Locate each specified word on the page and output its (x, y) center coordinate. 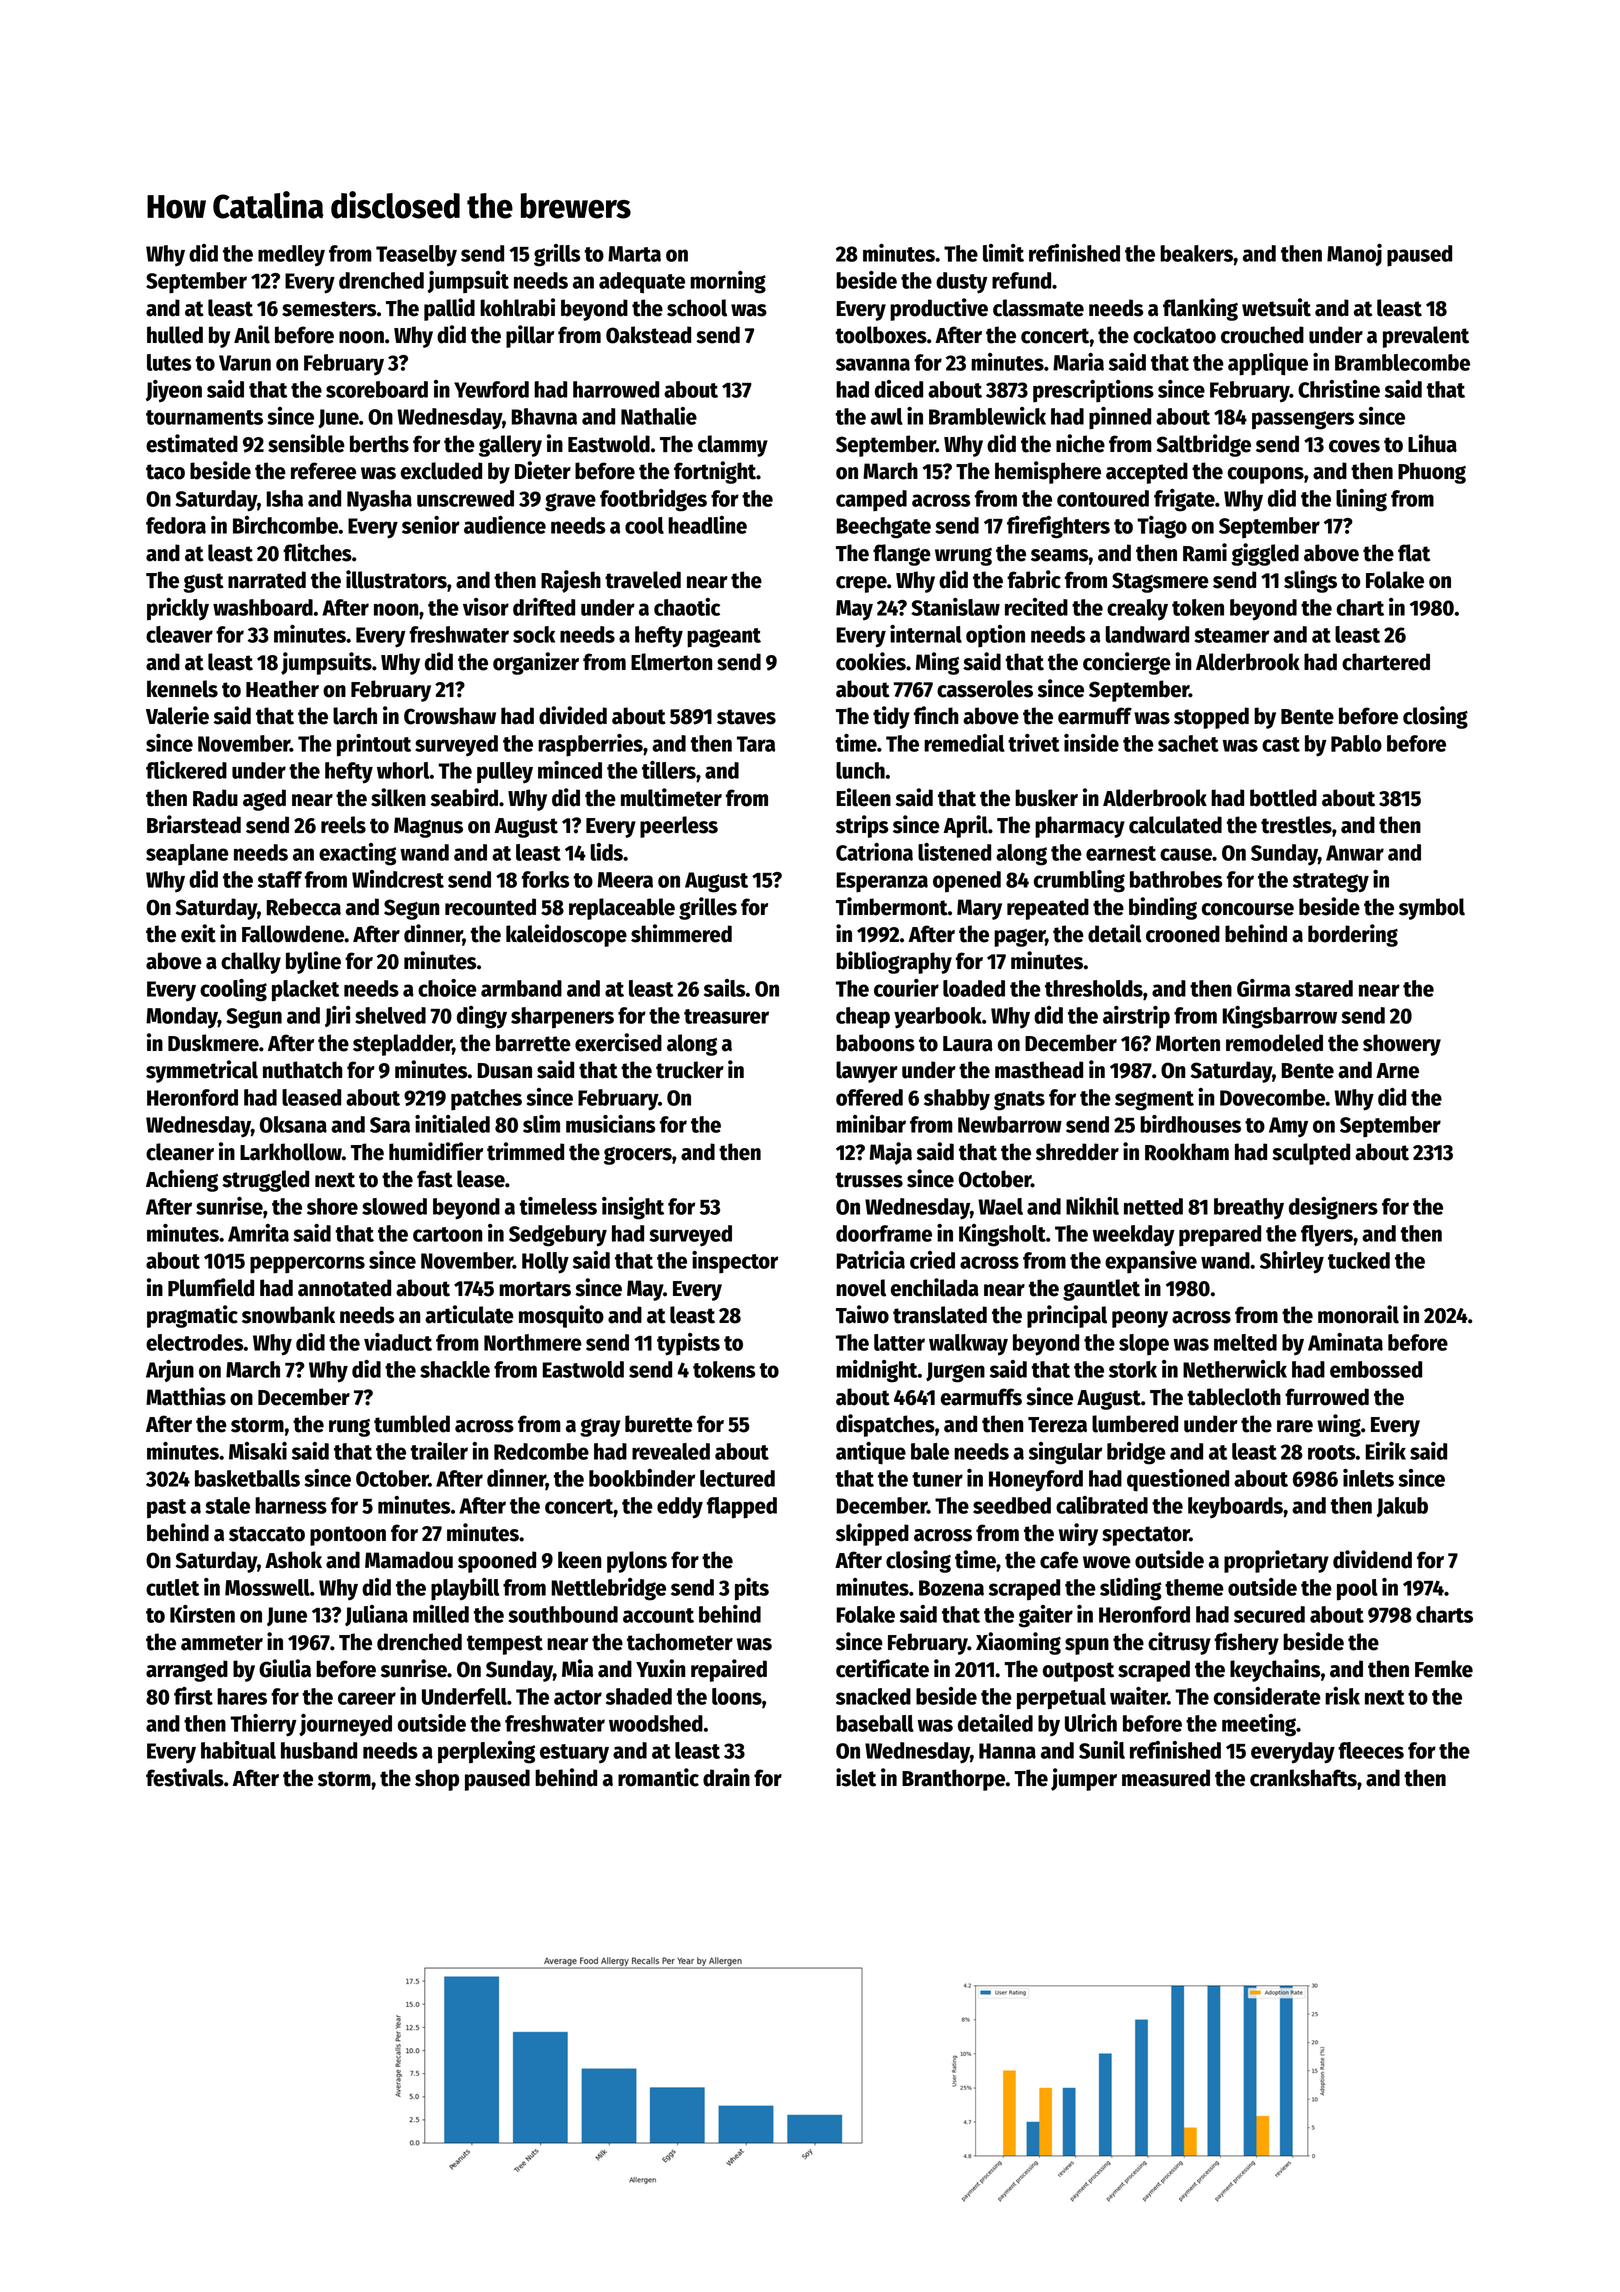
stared (1324, 988)
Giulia (285, 1668)
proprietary (1276, 1561)
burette (659, 1424)
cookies (871, 661)
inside (1091, 743)
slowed (394, 1206)
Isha (284, 498)
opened (967, 882)
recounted (490, 907)
